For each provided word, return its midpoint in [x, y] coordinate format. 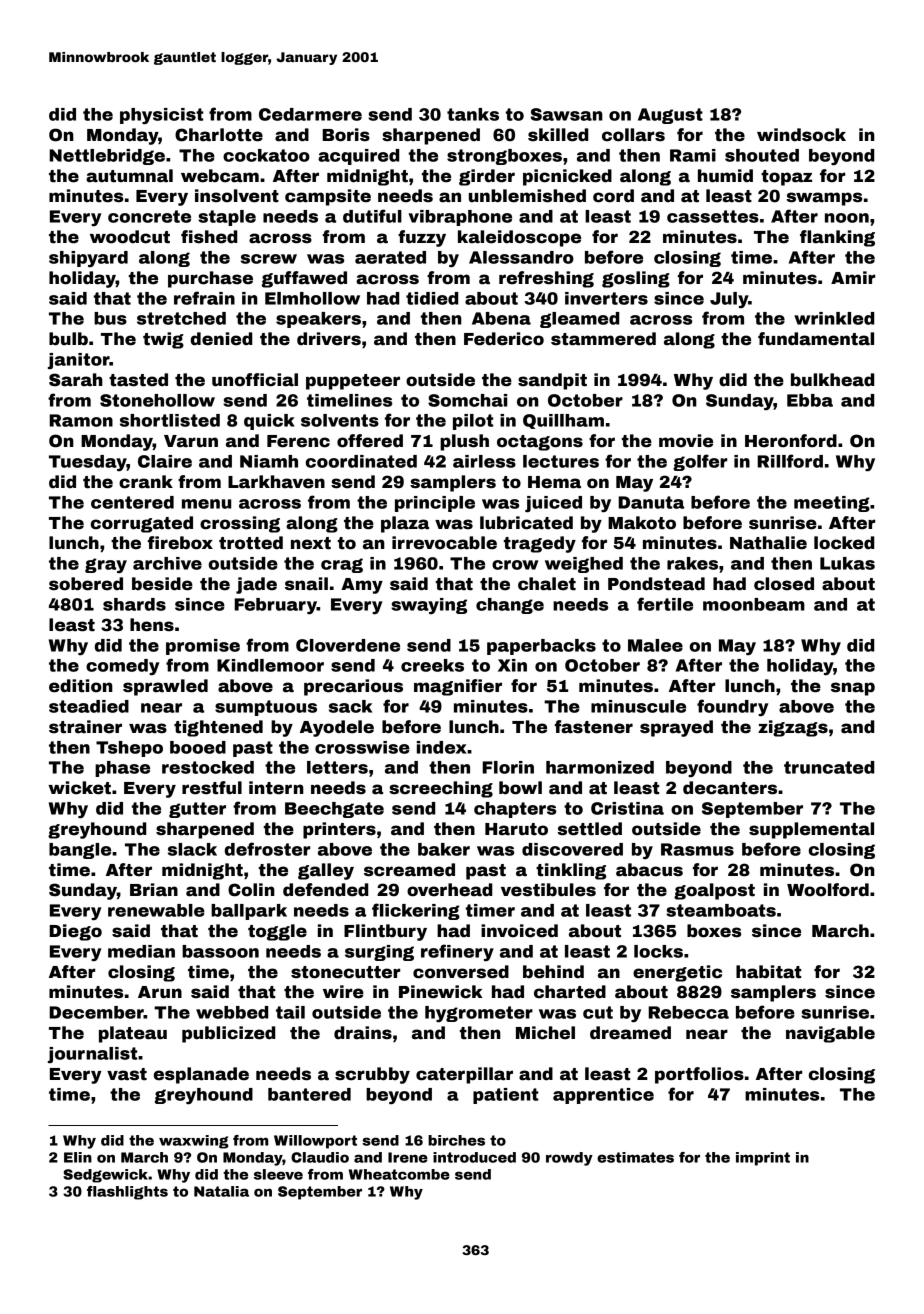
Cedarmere [310, 114]
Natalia [221, 1191]
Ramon [81, 420]
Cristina [627, 808]
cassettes [713, 216]
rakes [692, 563]
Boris [346, 135]
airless [484, 461]
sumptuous [266, 708]
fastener [594, 727]
